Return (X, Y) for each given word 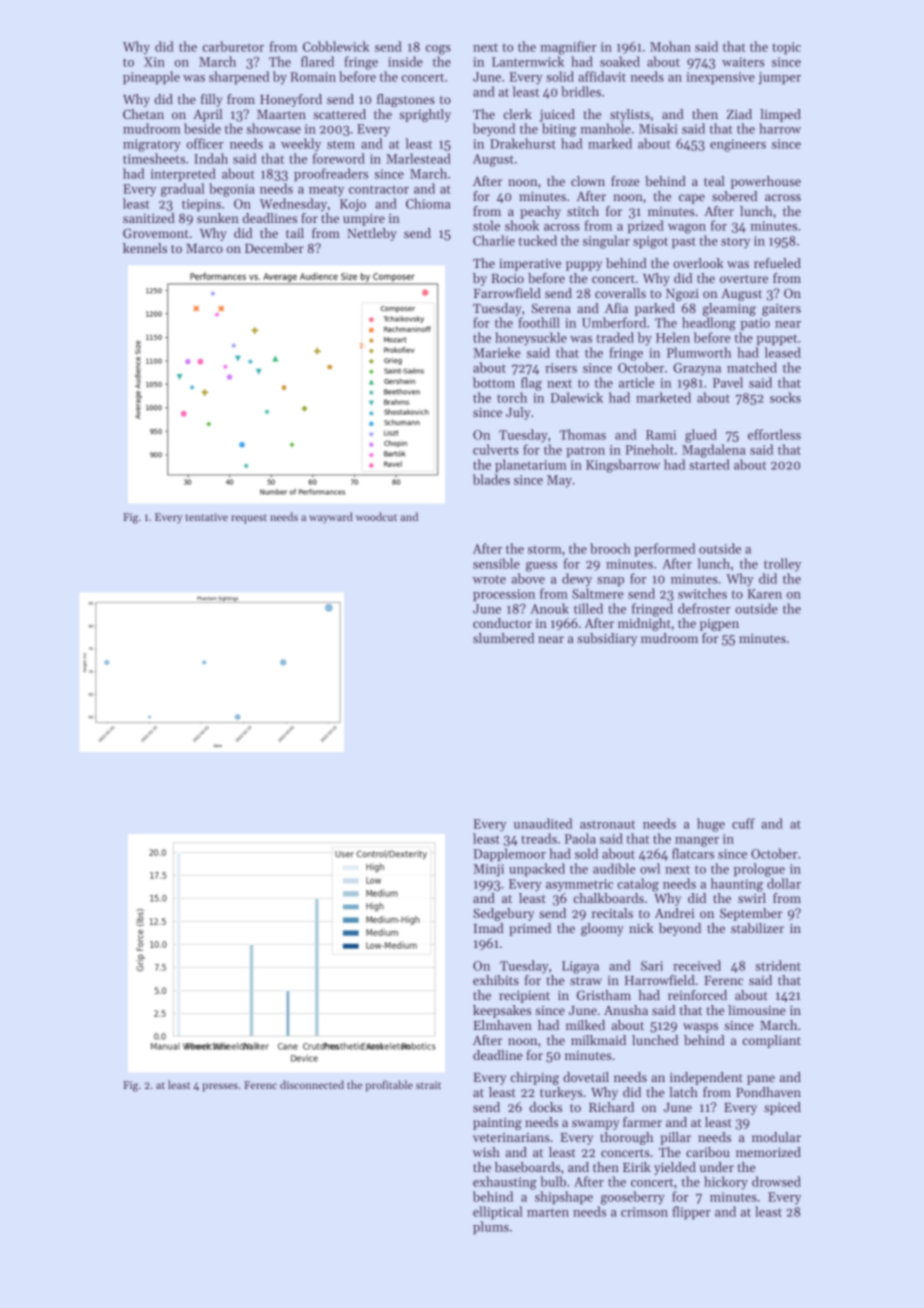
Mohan (670, 46)
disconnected (312, 1084)
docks (545, 1107)
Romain (313, 77)
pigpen (719, 625)
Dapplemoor (509, 854)
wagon (687, 229)
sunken (218, 218)
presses (220, 1087)
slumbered (503, 638)
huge (711, 825)
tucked (537, 240)
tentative (206, 517)
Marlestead (418, 158)
